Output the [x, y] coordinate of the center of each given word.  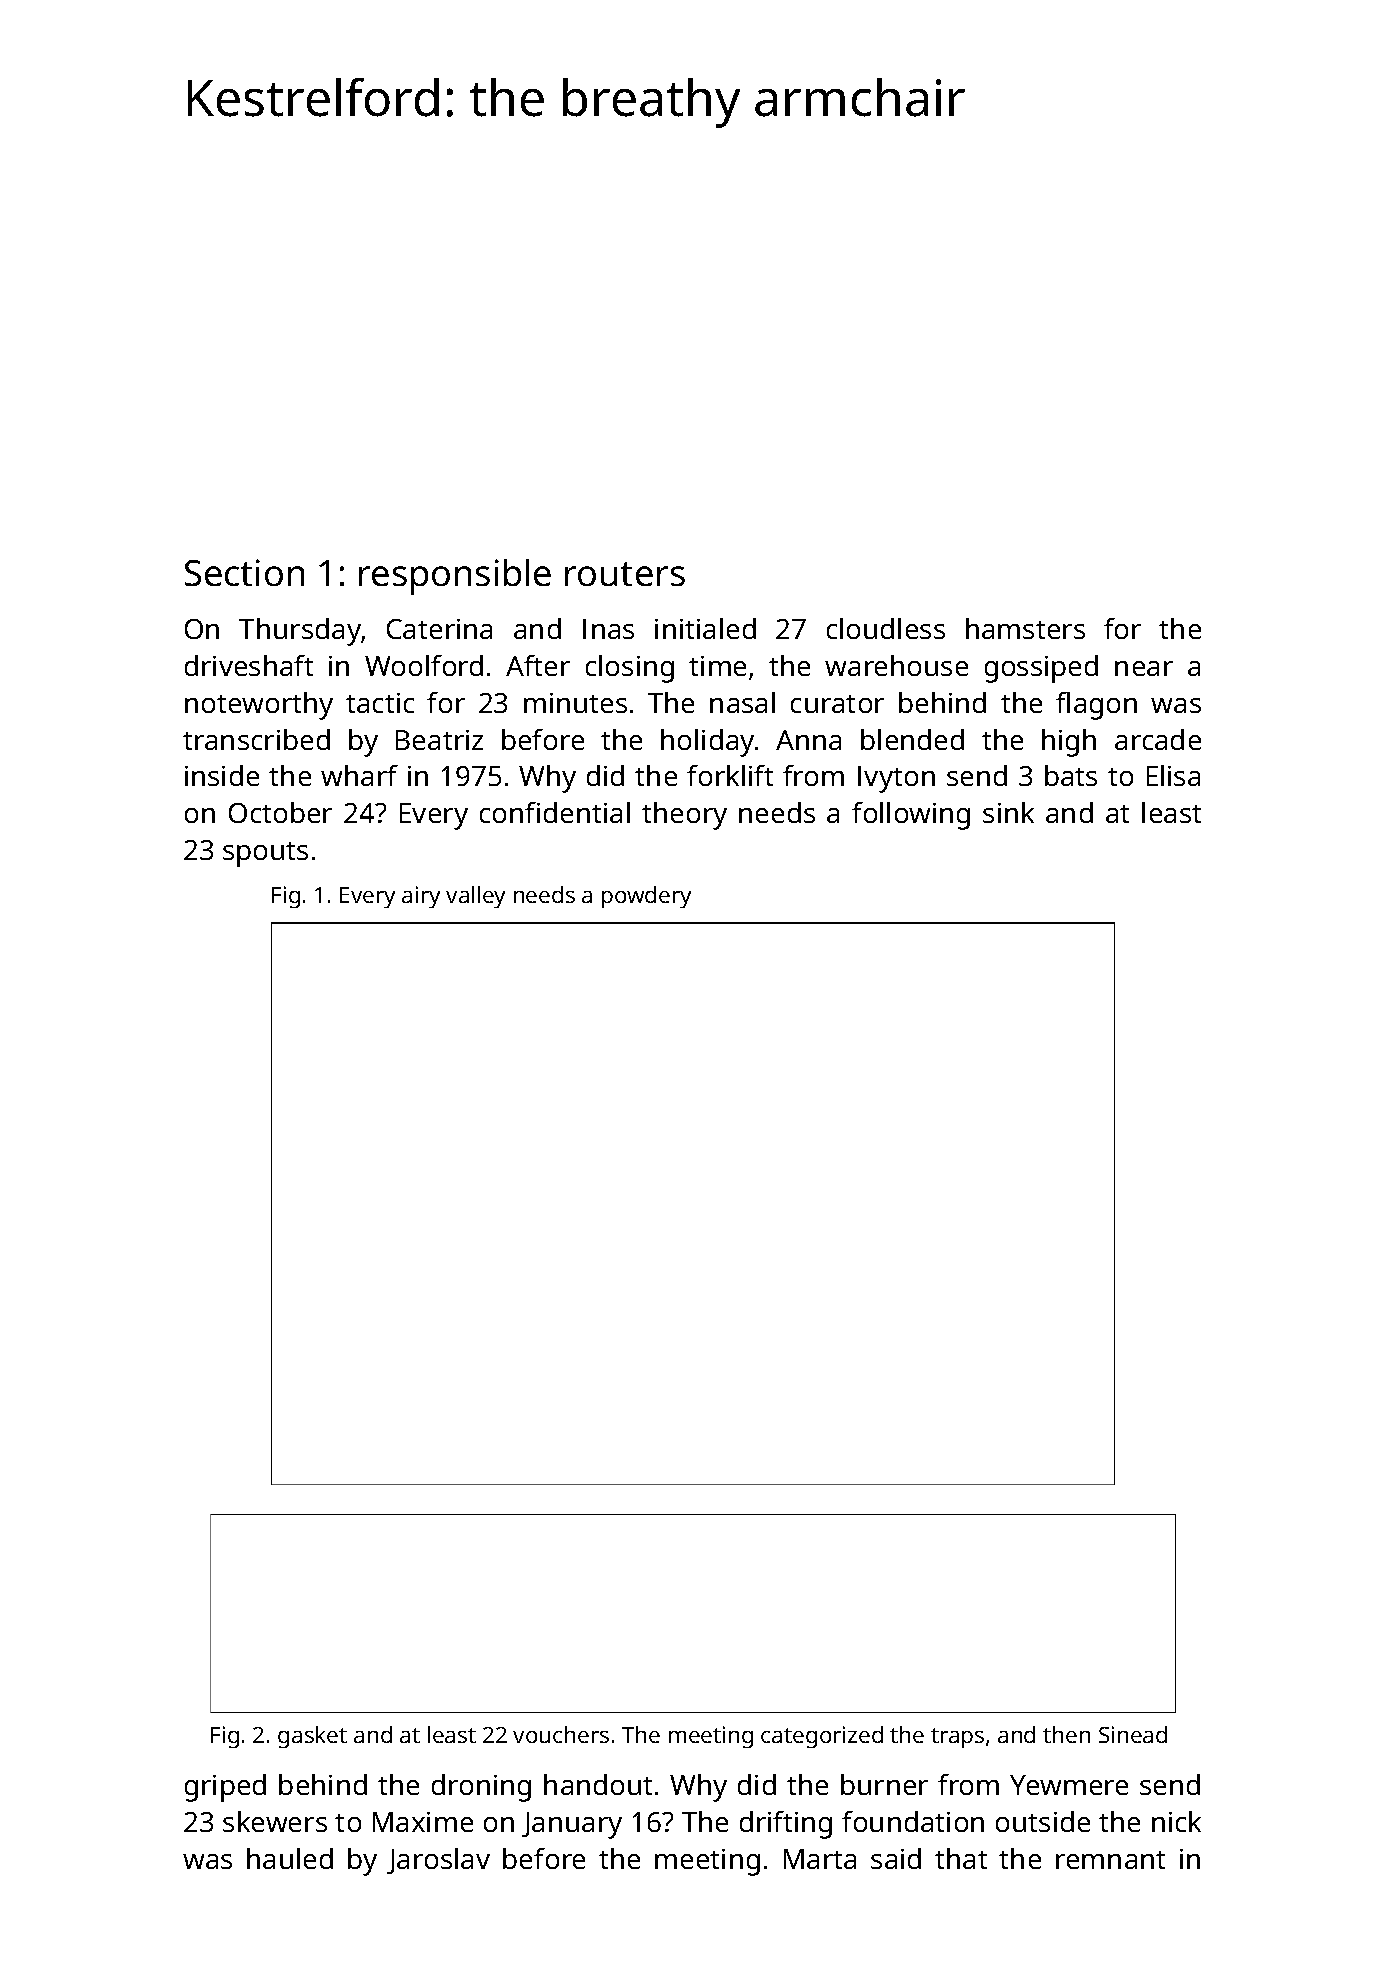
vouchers [561, 1734]
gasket [312, 1737]
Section [244, 572]
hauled [290, 1858]
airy [421, 897]
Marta [820, 1859]
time [717, 666]
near [1144, 668]
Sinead [1133, 1734]
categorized [822, 1737]
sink [1008, 812]
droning [481, 1788]
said [896, 1858]
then [1066, 1734]
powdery [646, 897]
